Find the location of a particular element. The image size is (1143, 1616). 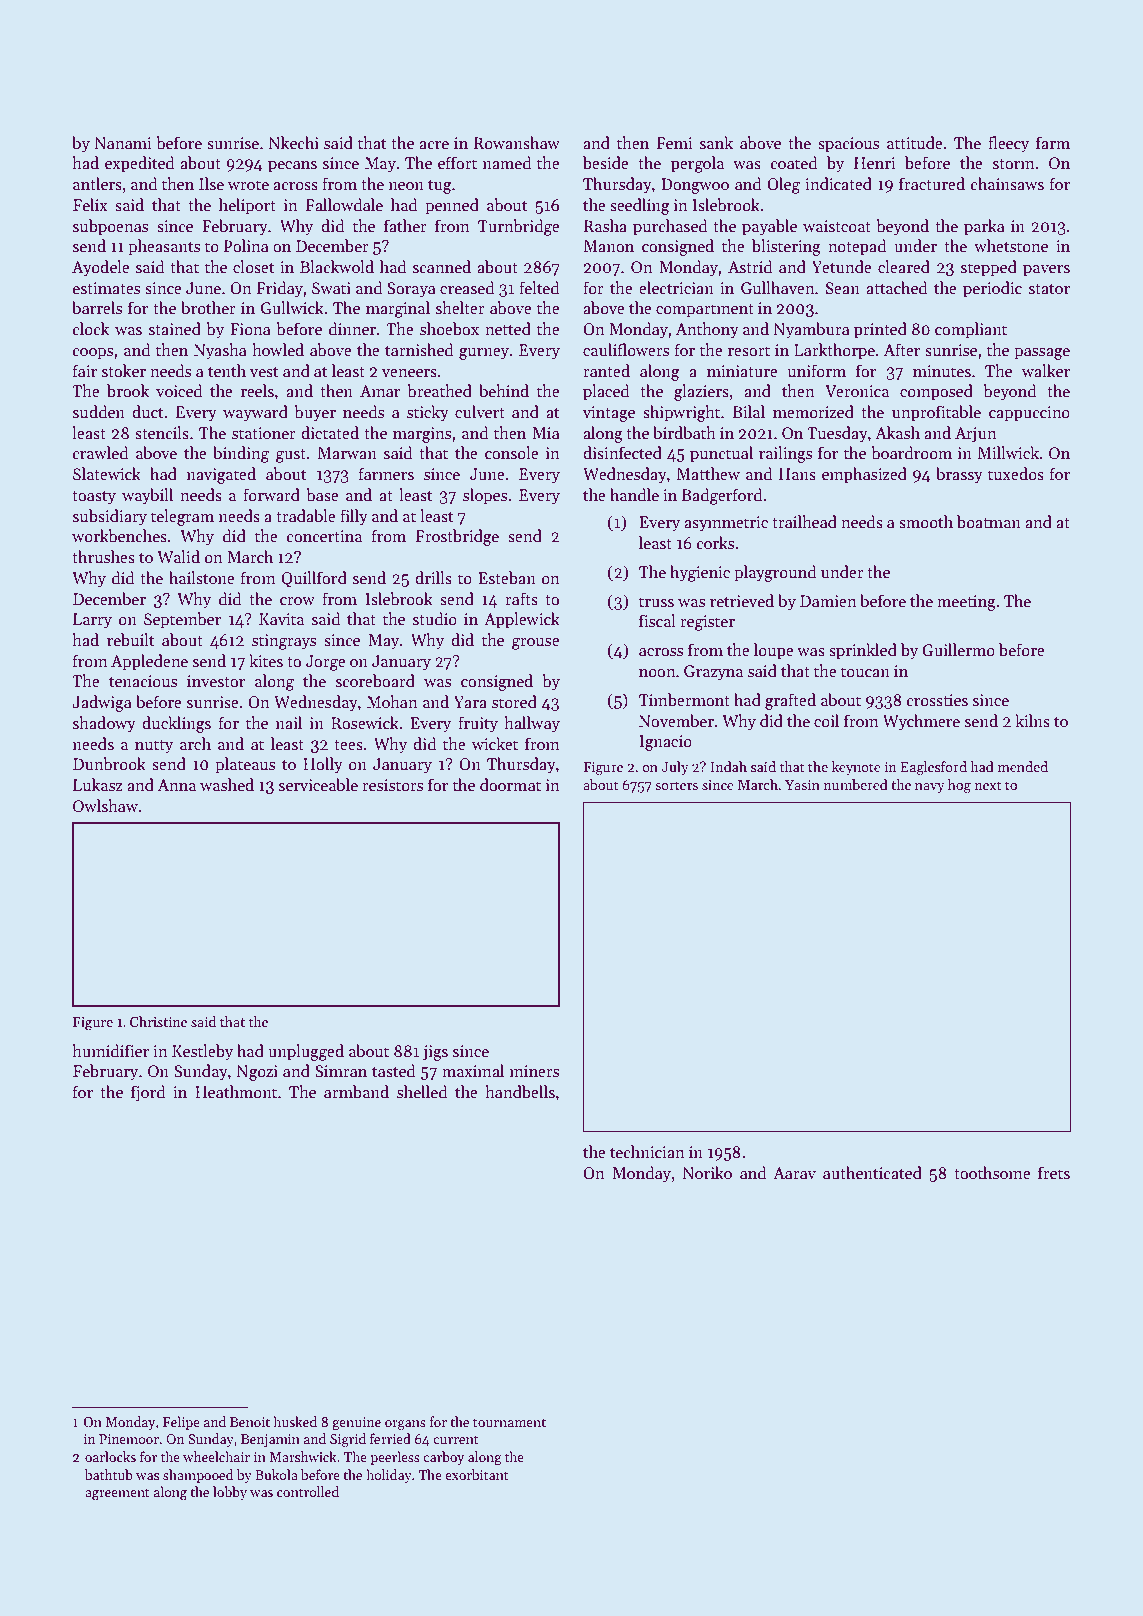

Nkechi is located at coordinates (294, 143).
